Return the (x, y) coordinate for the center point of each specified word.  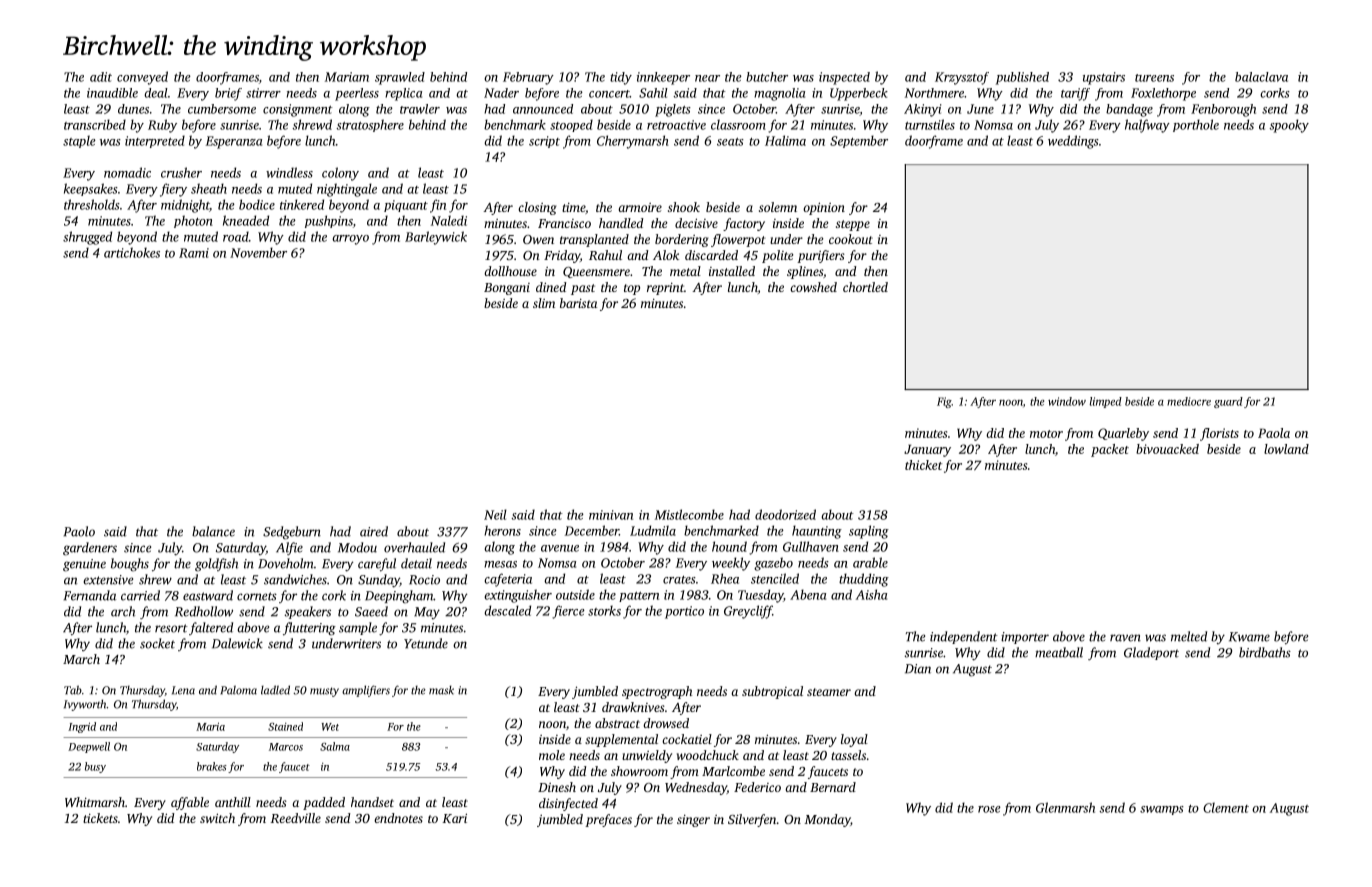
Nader (501, 93)
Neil (495, 514)
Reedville (296, 818)
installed (732, 271)
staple (79, 141)
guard (1228, 402)
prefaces (608, 820)
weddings (1073, 142)
